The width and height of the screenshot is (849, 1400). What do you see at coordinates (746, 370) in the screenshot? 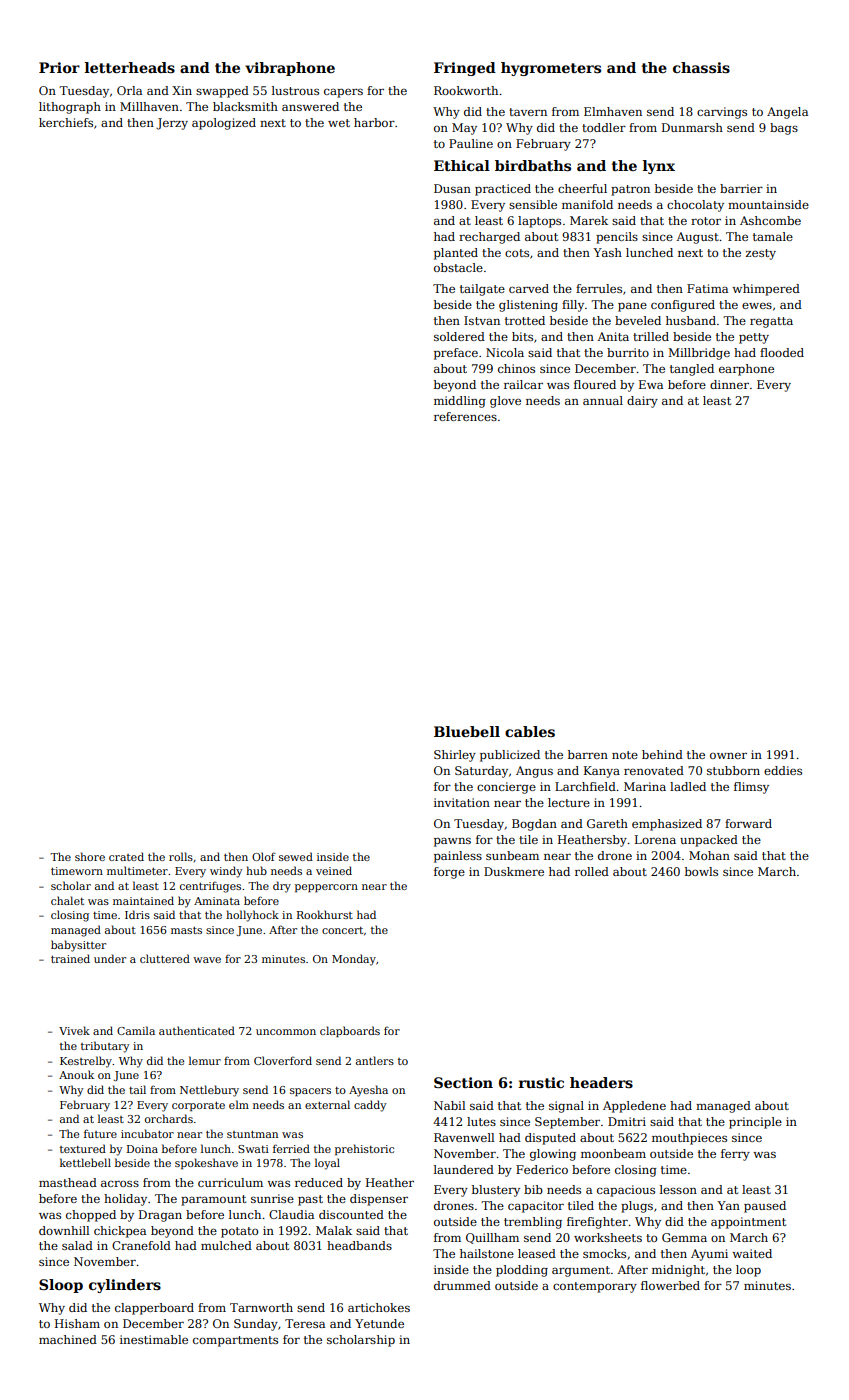
I see `earphone` at bounding box center [746, 370].
